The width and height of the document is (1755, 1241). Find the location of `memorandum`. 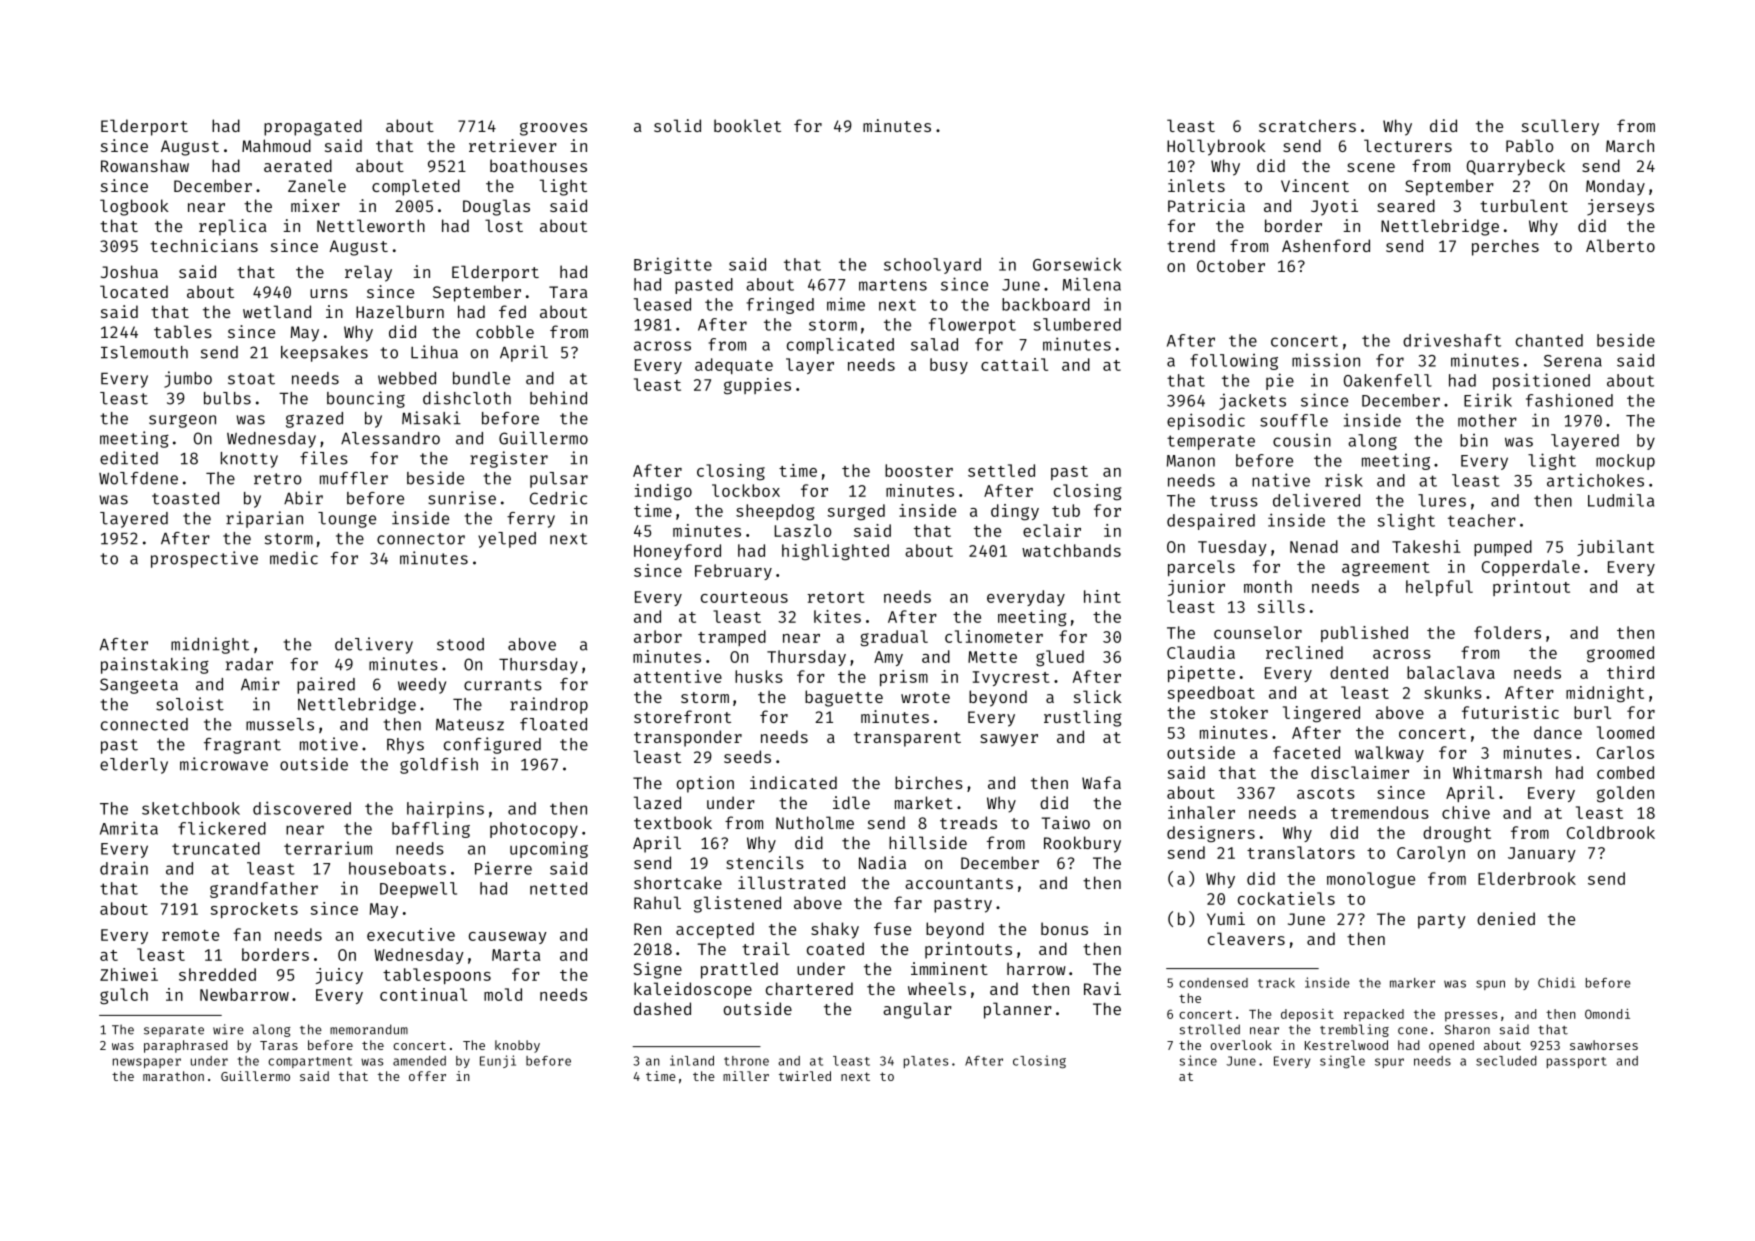

memorandum is located at coordinates (369, 1029).
